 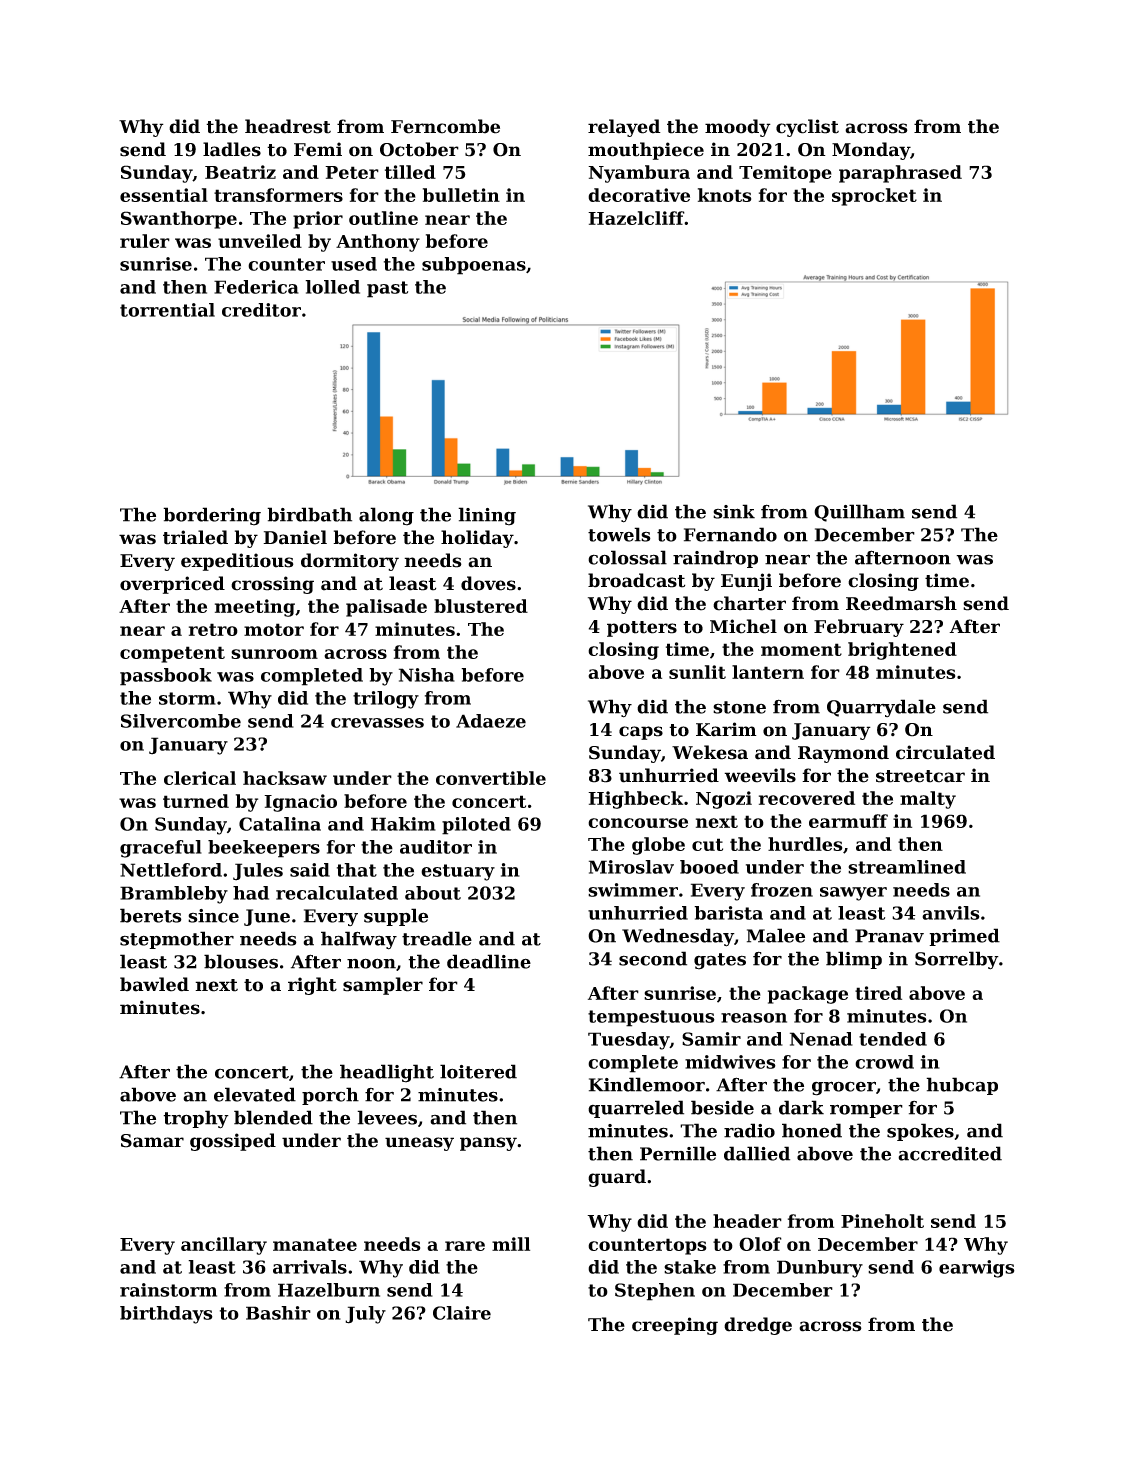 I want to click on essential, so click(x=164, y=195).
